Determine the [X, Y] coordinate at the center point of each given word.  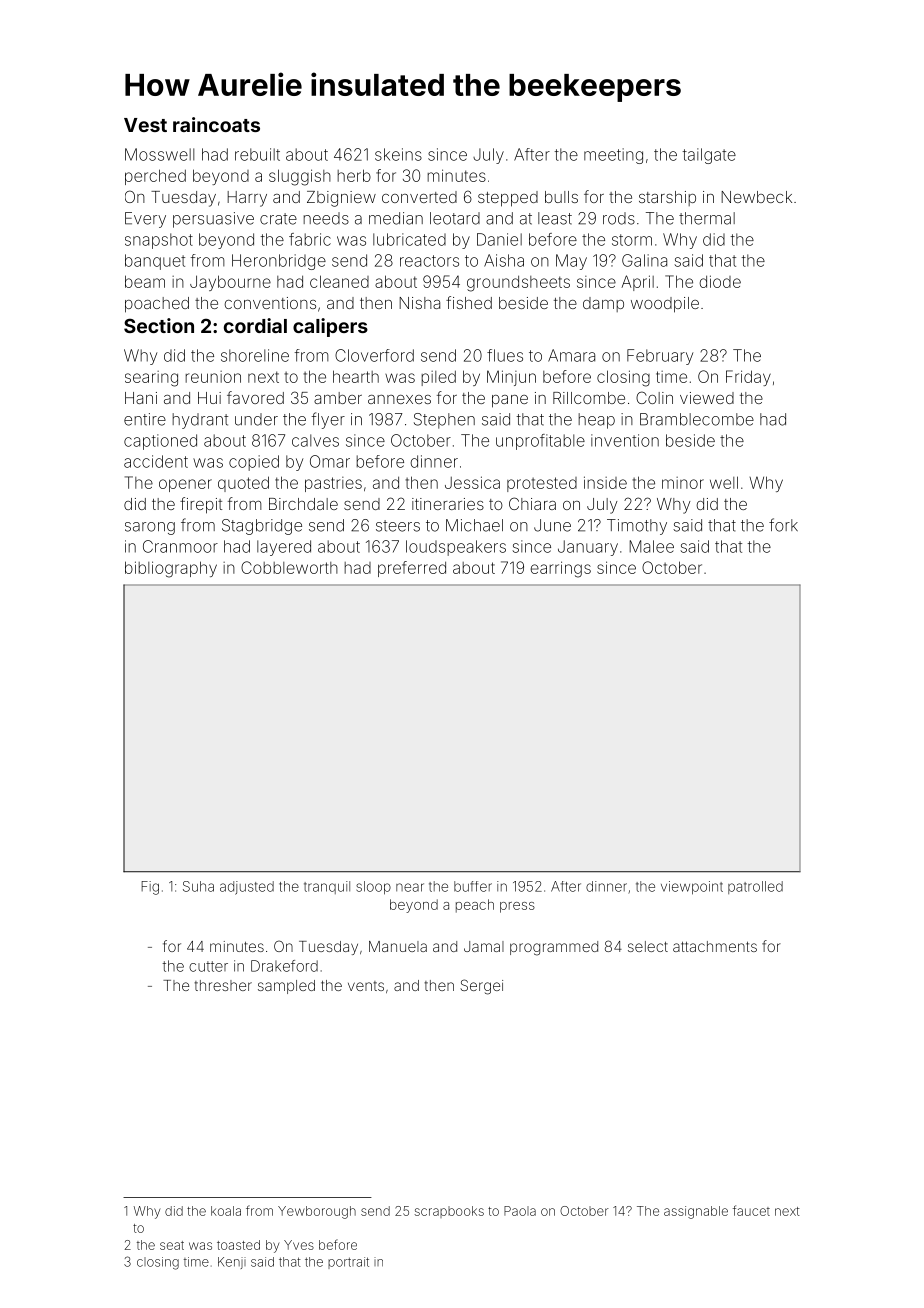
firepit [201, 505]
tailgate [709, 156]
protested [542, 484]
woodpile [665, 305]
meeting [613, 156]
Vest [145, 125]
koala [226, 1211]
